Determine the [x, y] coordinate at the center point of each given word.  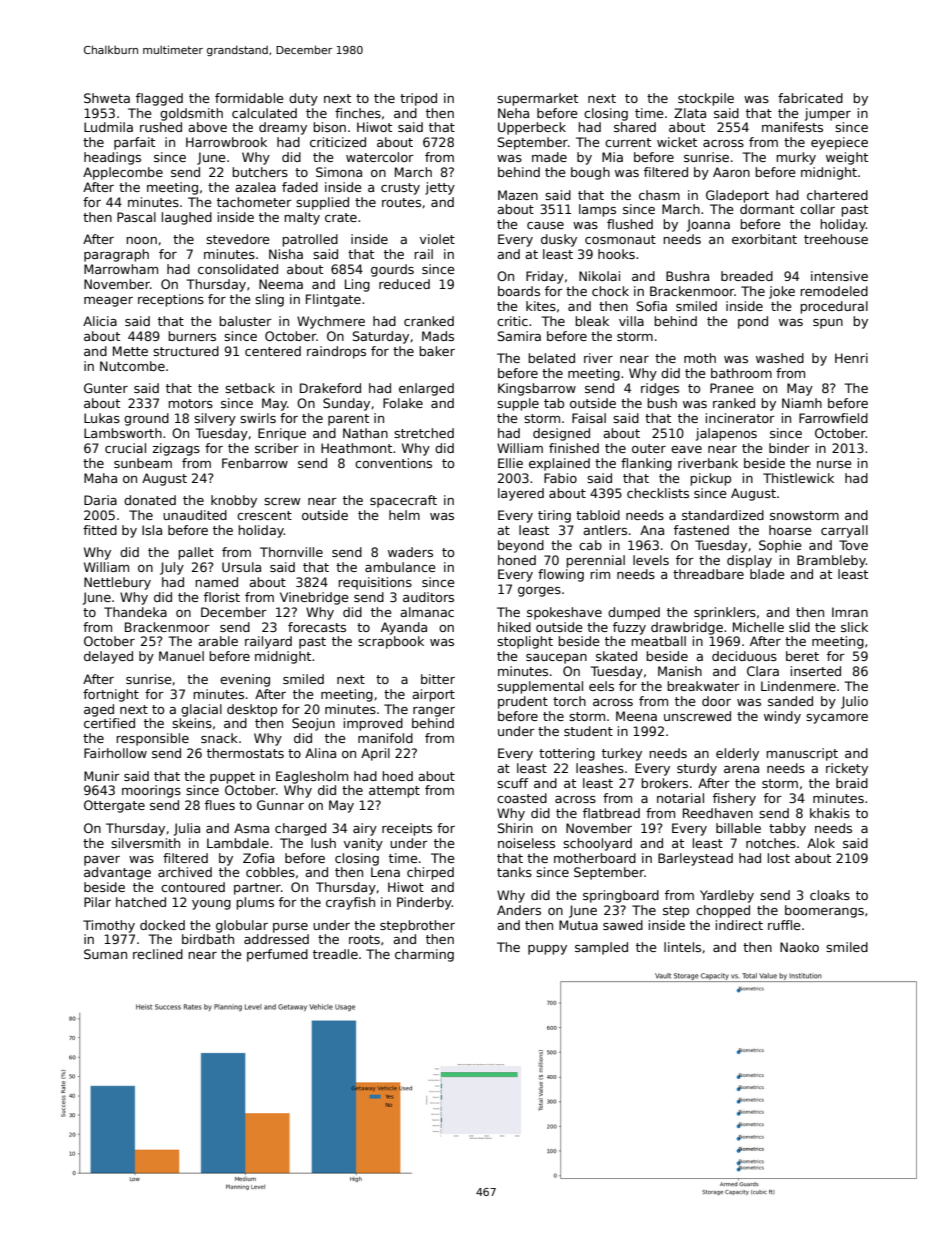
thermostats [245, 753]
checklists [658, 493]
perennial [595, 561]
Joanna [708, 225]
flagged [159, 99]
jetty [440, 188]
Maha [100, 478]
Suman [105, 954]
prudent [523, 702]
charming [424, 955]
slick [854, 627]
